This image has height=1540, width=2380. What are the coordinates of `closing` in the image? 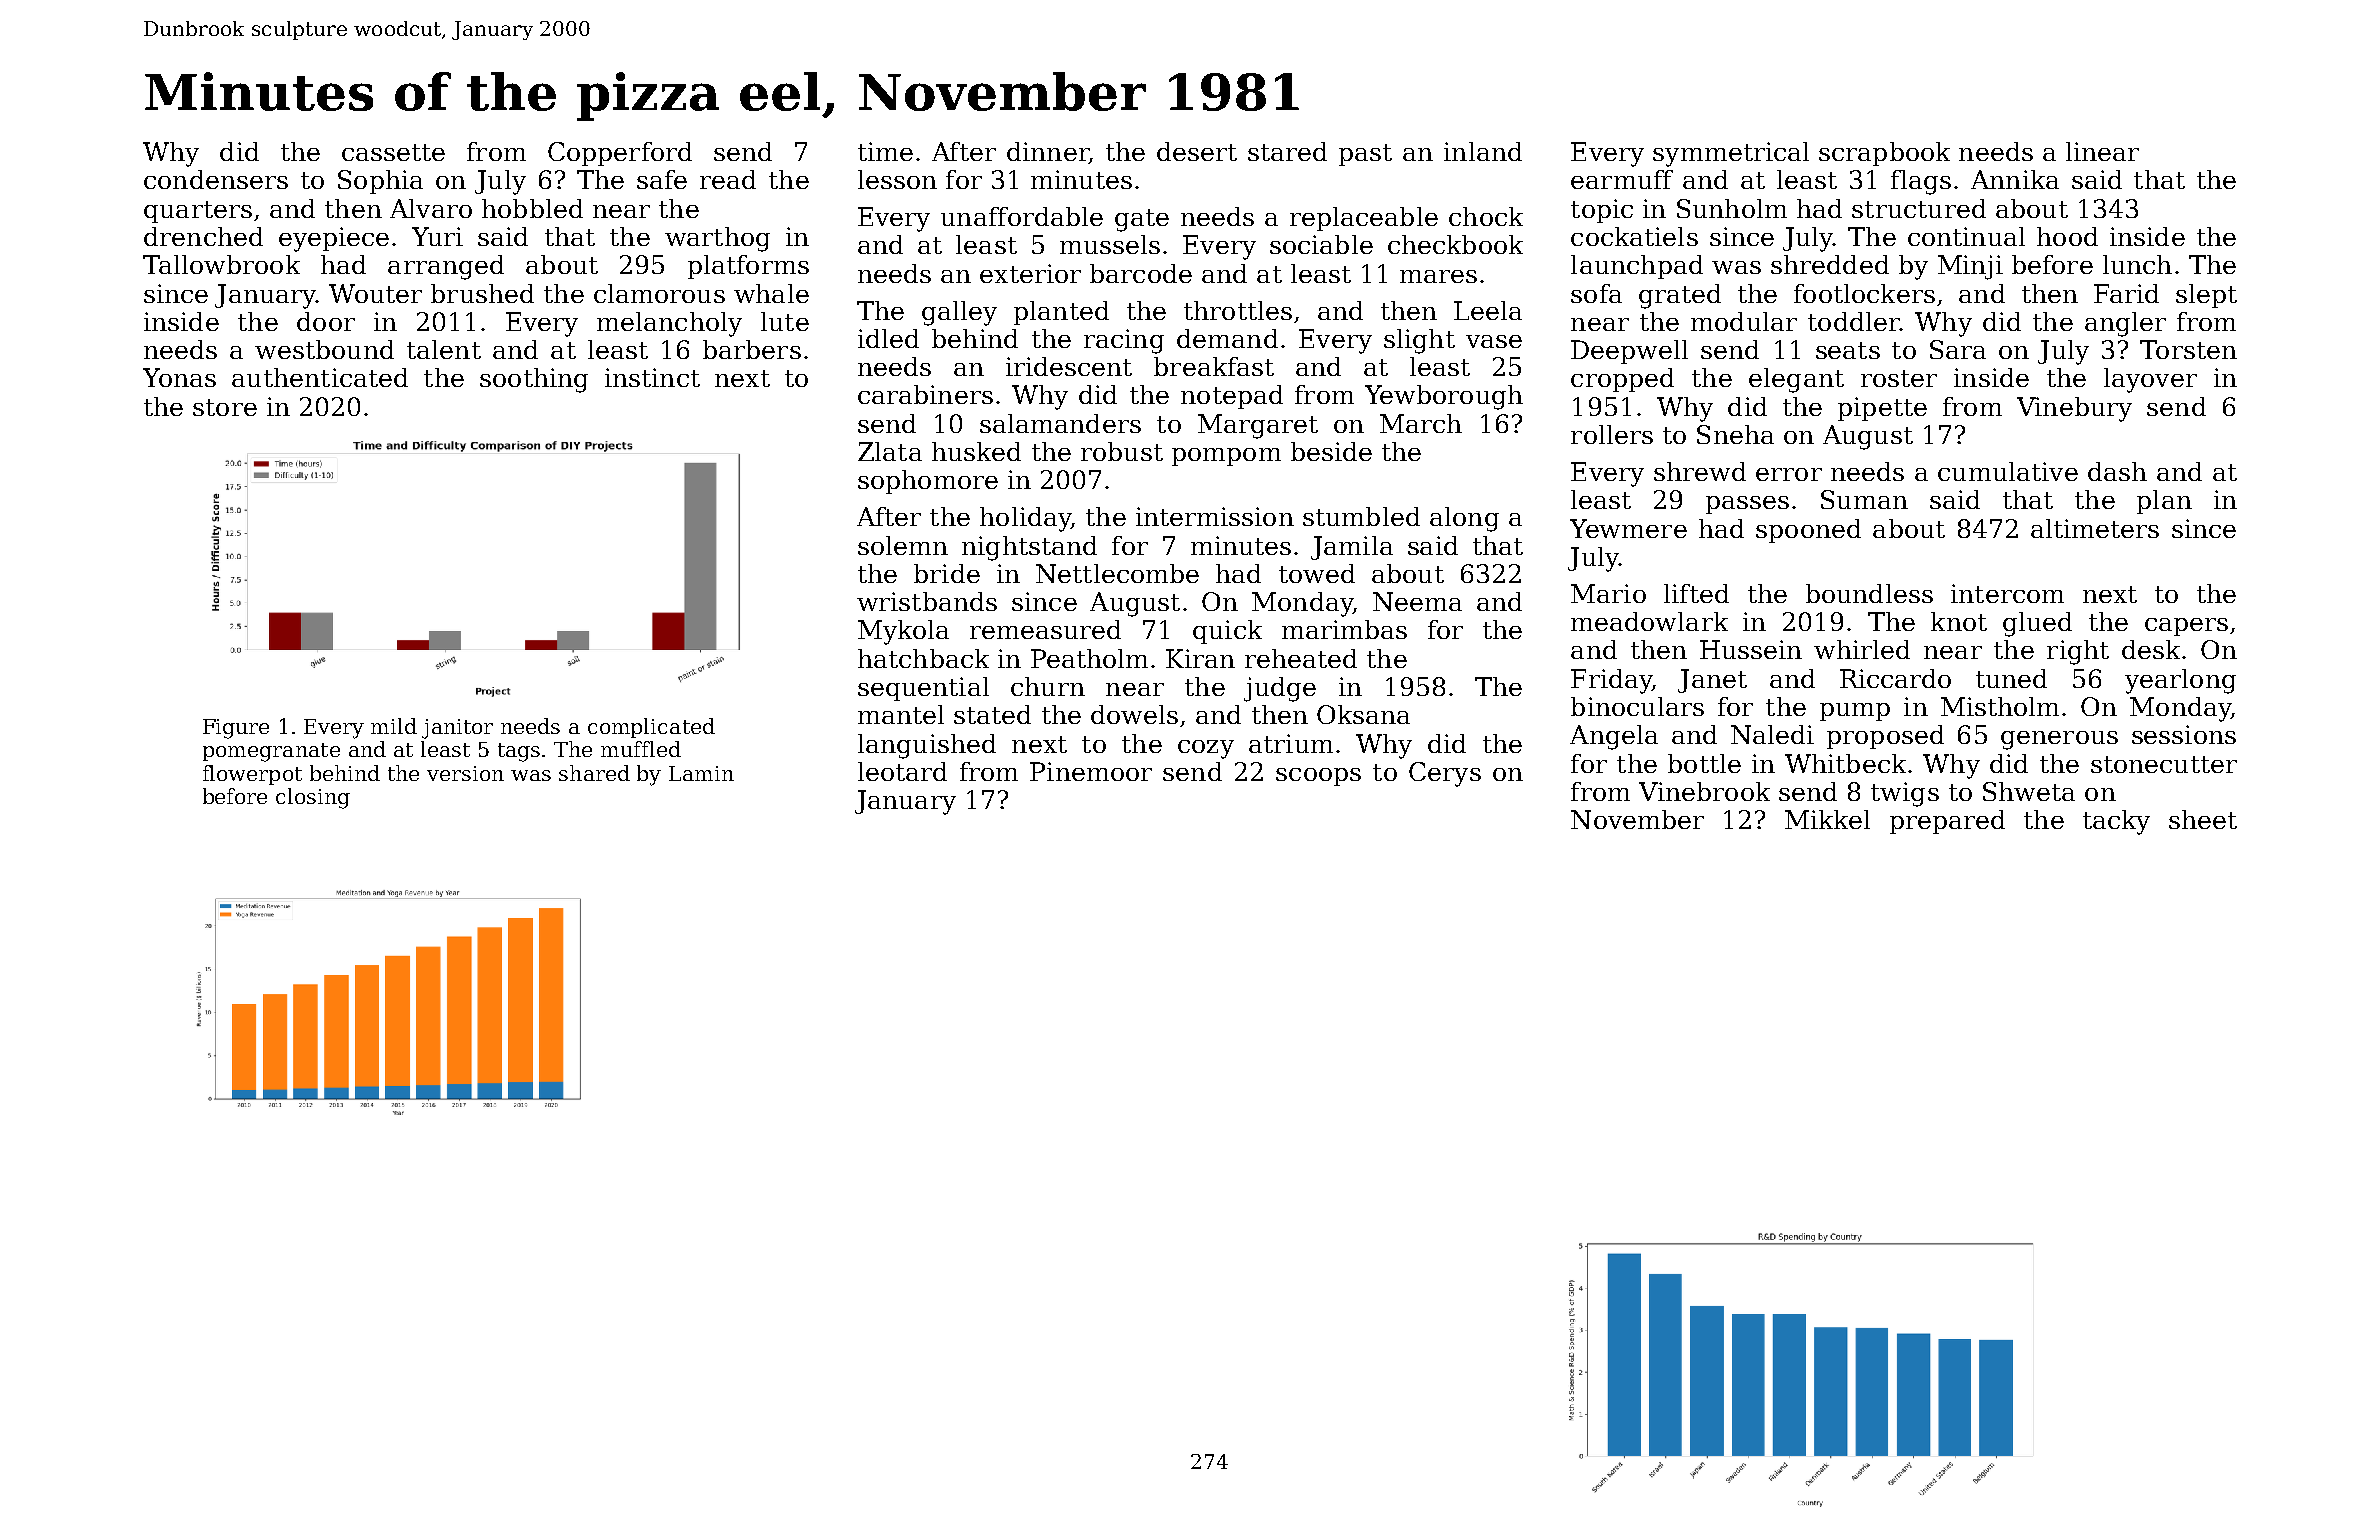 It's located at (313, 798).
